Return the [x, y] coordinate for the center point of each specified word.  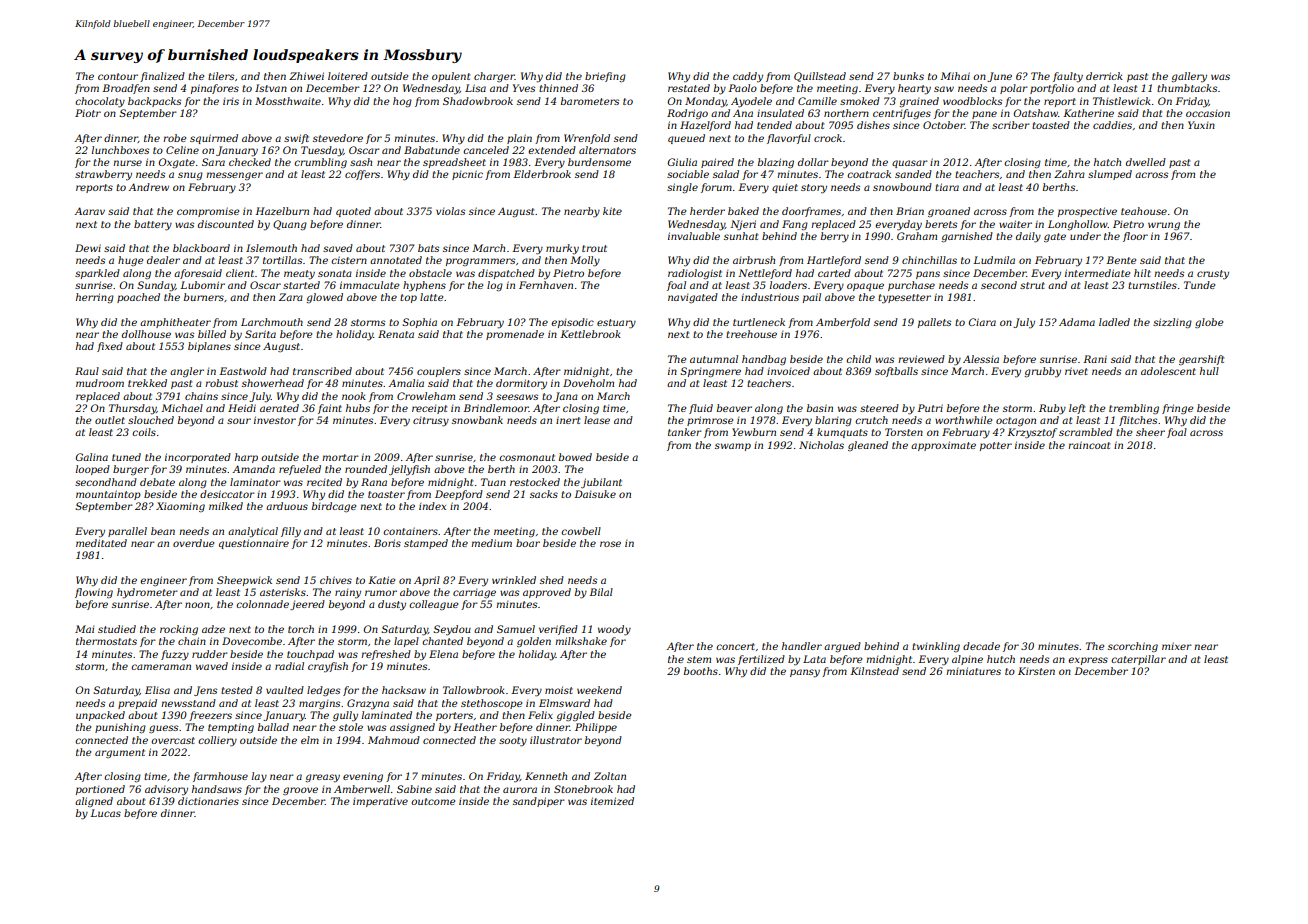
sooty [513, 742]
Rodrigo [687, 114]
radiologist [695, 274]
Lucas [105, 813]
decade [981, 646]
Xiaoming [180, 507]
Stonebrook [583, 789]
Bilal [601, 592]
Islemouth [271, 248]
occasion [1208, 113]
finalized [162, 77]
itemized [612, 801]
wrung [1164, 226]
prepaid [137, 704]
